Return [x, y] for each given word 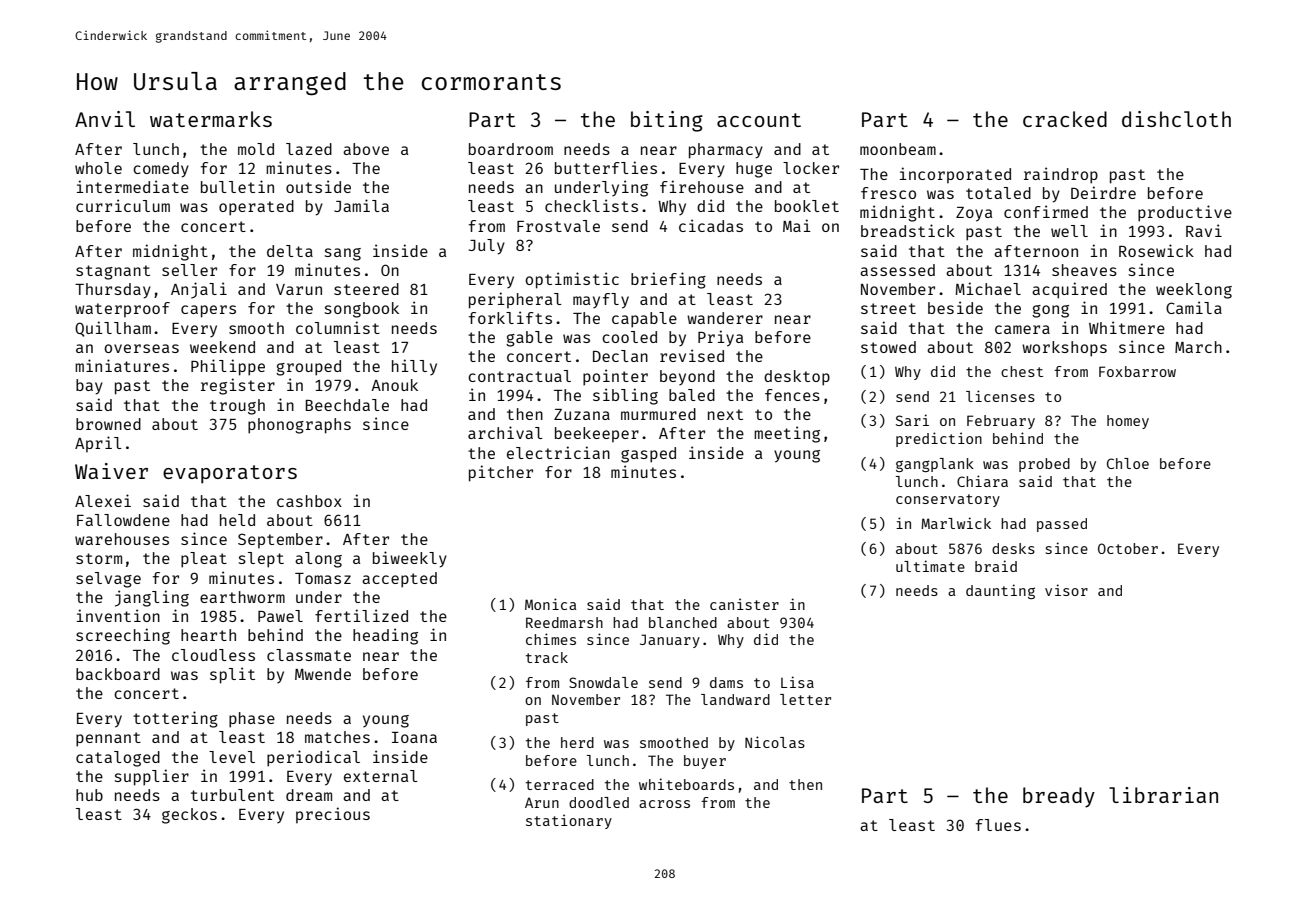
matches [337, 737]
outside [318, 186]
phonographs [299, 426]
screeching [123, 636]
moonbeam [898, 149]
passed [1062, 525]
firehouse [702, 186]
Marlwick [956, 523]
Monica [551, 604]
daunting [1000, 591]
